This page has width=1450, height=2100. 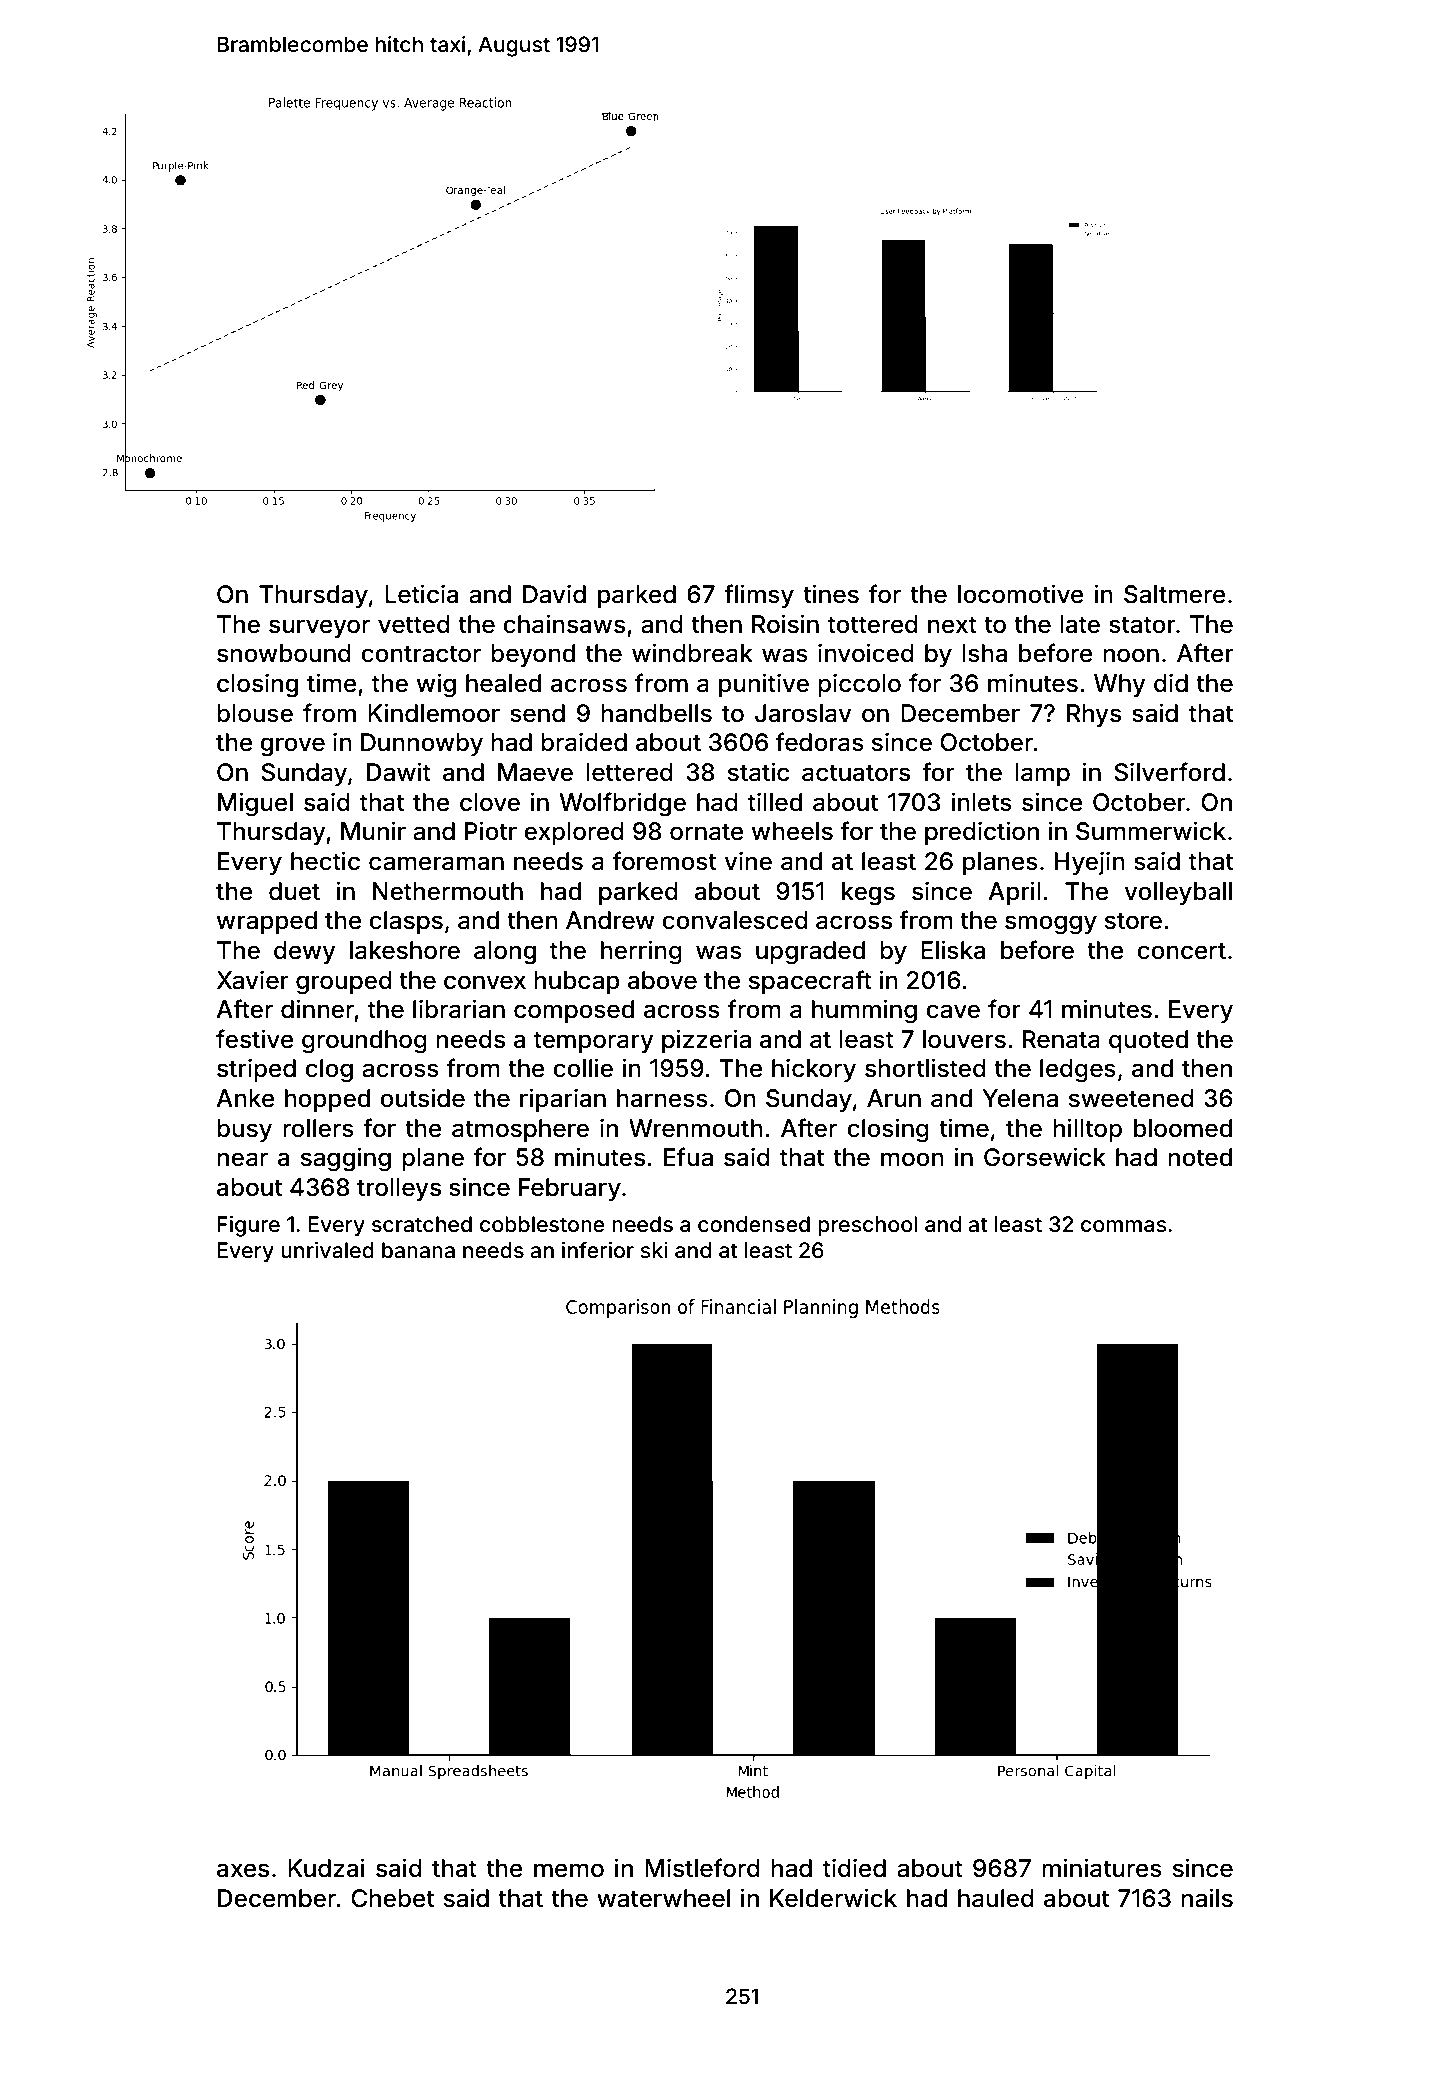 I want to click on miniatures, so click(x=1102, y=1868).
